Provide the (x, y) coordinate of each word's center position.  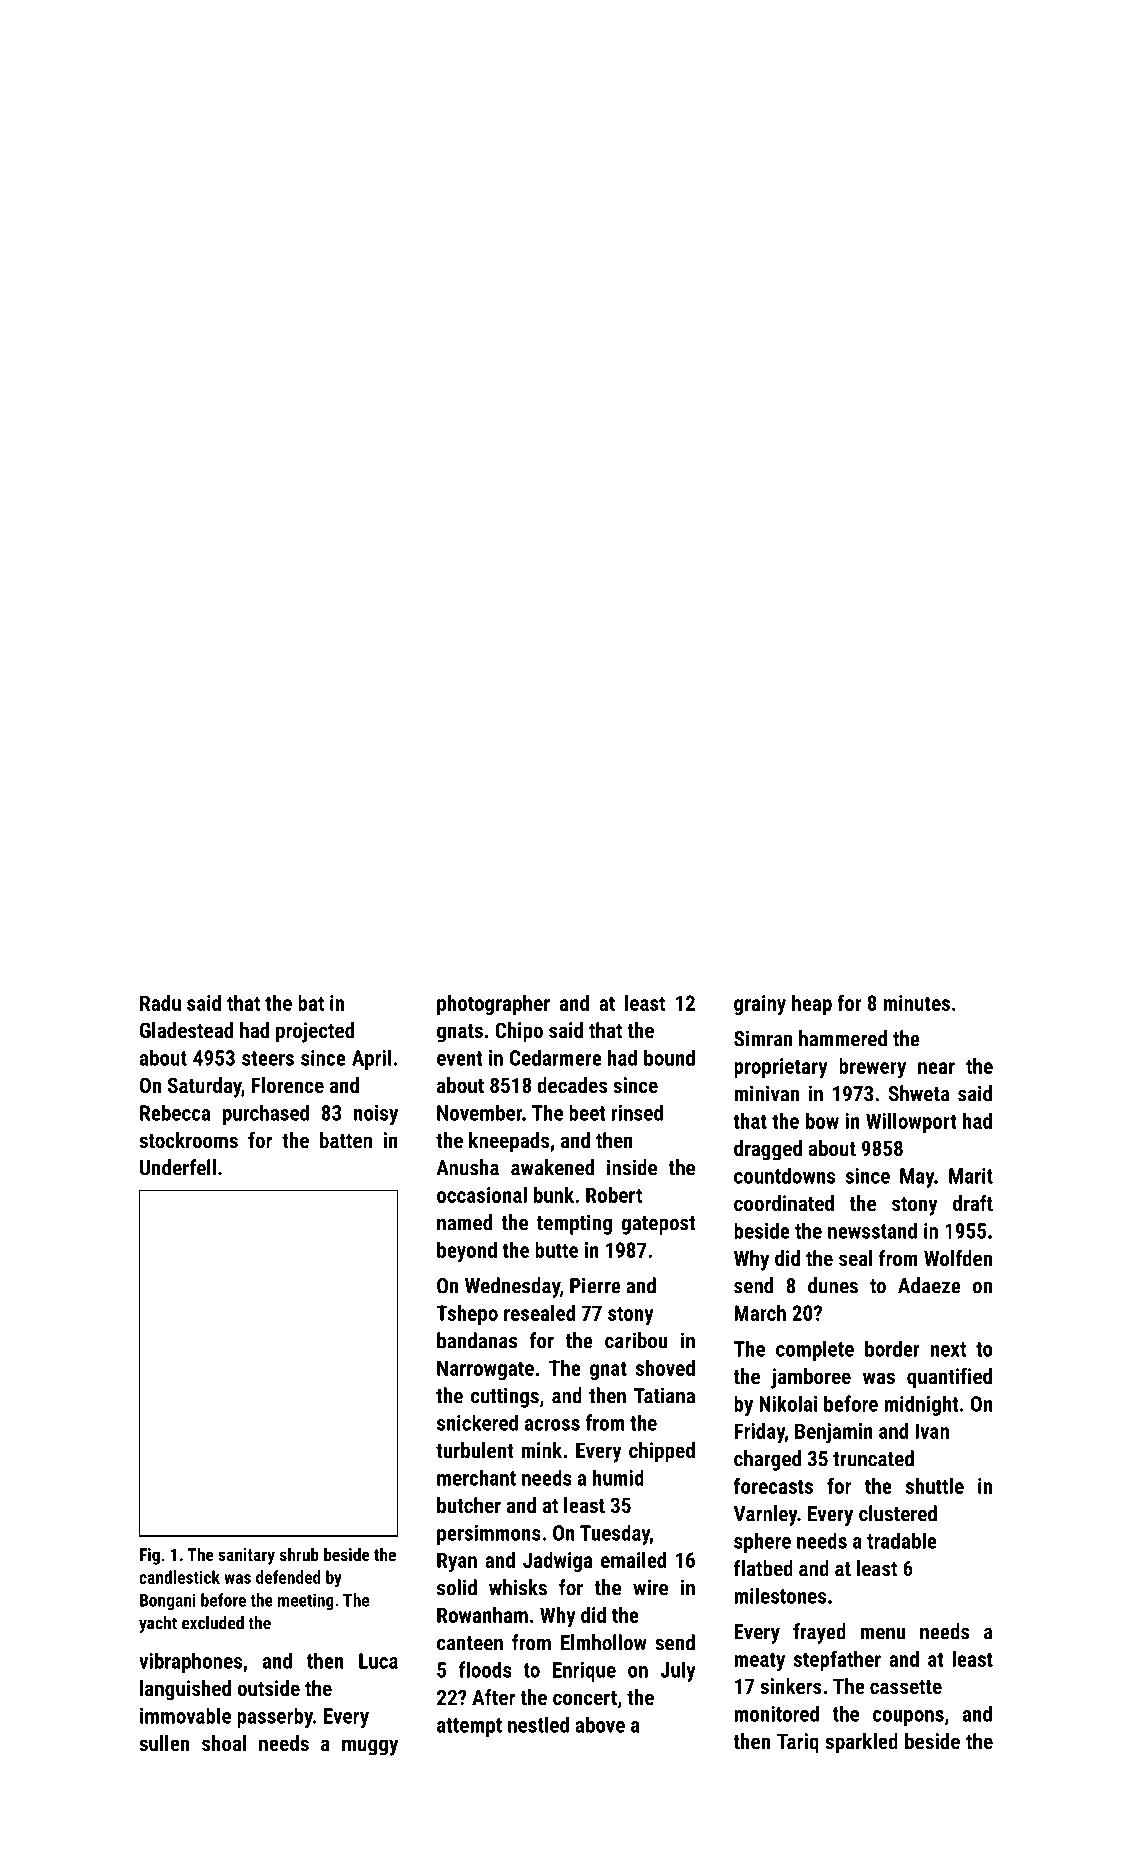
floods (485, 1669)
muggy (370, 1747)
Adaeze (929, 1285)
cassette (906, 1687)
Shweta (919, 1093)
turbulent (475, 1450)
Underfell (178, 1167)
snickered (477, 1422)
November (479, 1112)
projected (315, 1032)
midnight (921, 1405)
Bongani (168, 1601)
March (760, 1313)
